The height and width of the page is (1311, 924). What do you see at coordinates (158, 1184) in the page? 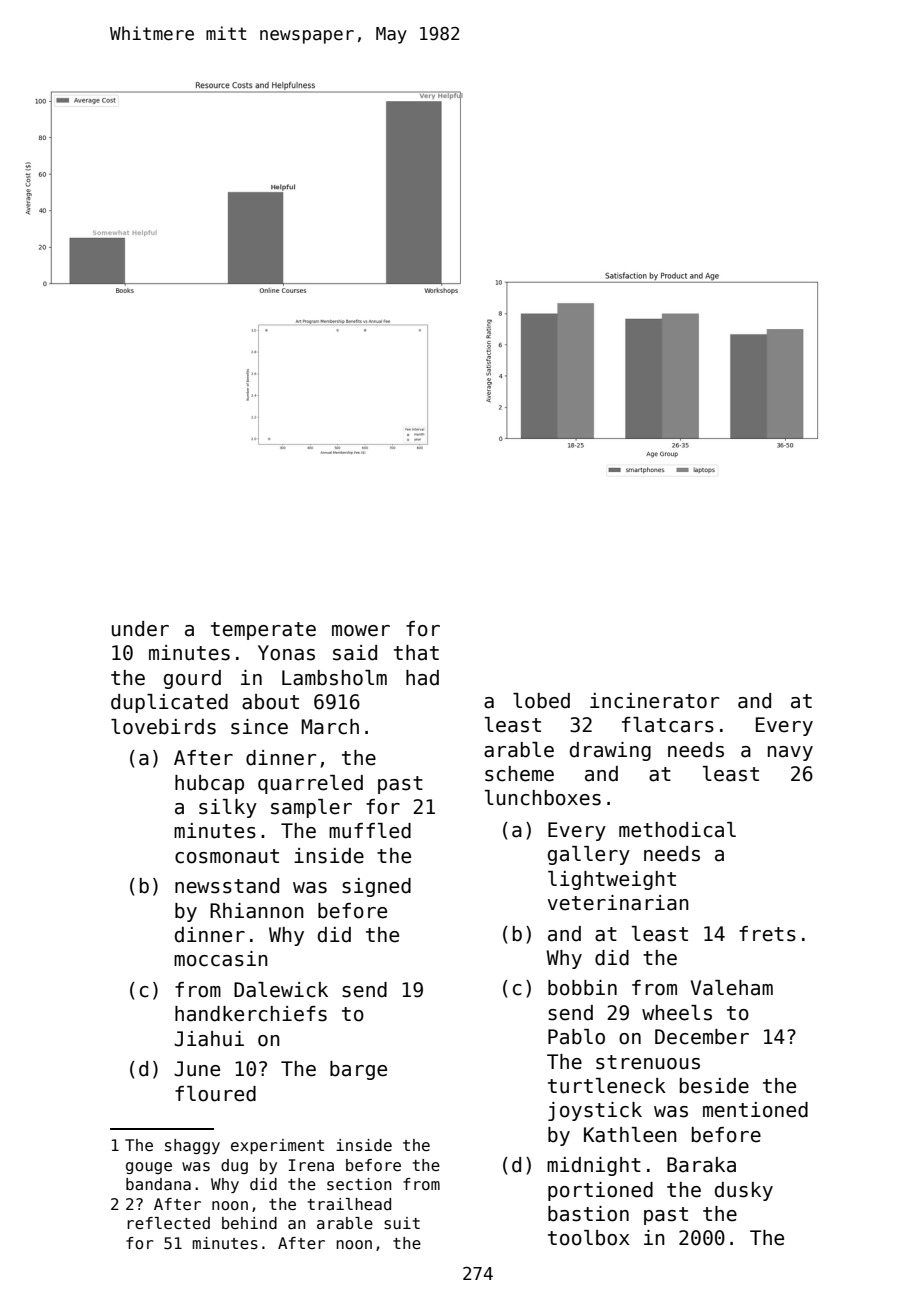
I see `bandana` at bounding box center [158, 1184].
